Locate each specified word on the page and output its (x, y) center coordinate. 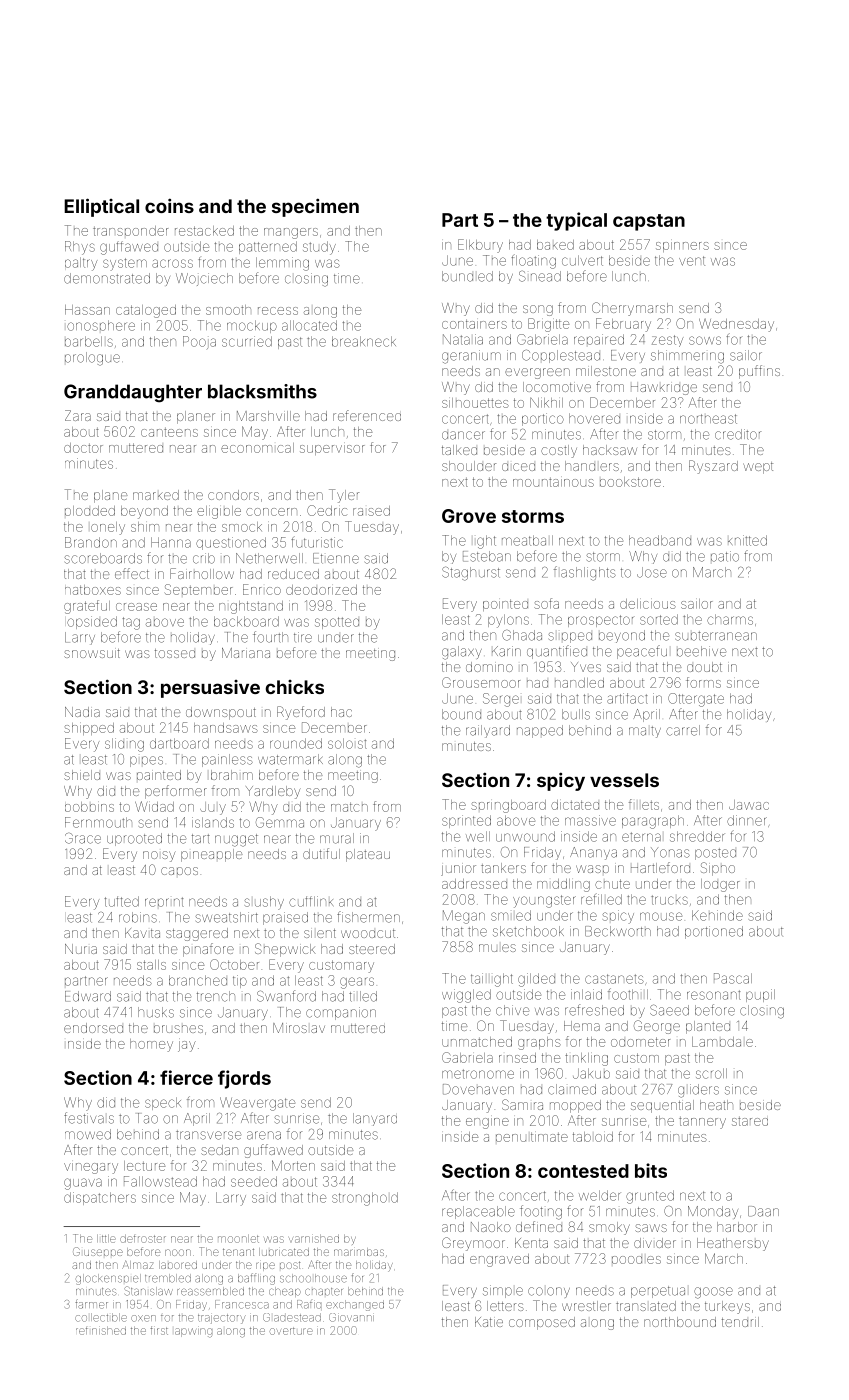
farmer (91, 1304)
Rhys (80, 248)
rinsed (517, 1058)
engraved (499, 1260)
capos (179, 871)
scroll (711, 1073)
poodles (636, 1260)
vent (692, 261)
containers (474, 324)
